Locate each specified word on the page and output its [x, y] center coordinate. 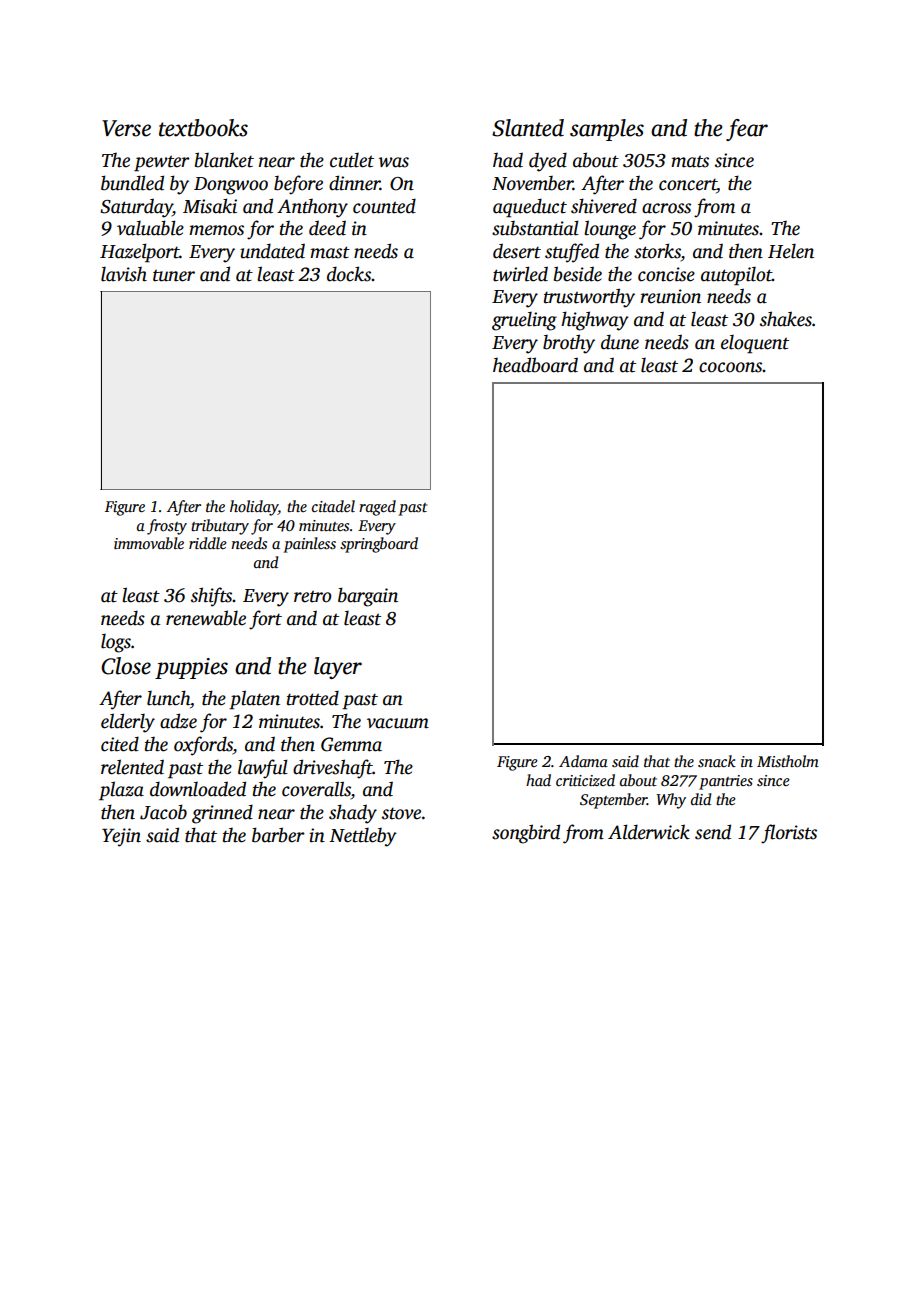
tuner [174, 276]
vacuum [398, 723]
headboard [535, 365]
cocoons [731, 367]
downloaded [198, 789]
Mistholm [788, 761]
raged [377, 508]
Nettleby [363, 837]
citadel [333, 506]
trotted [313, 698]
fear [747, 130]
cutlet [352, 160]
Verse [126, 128]
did [701, 799]
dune [620, 342]
